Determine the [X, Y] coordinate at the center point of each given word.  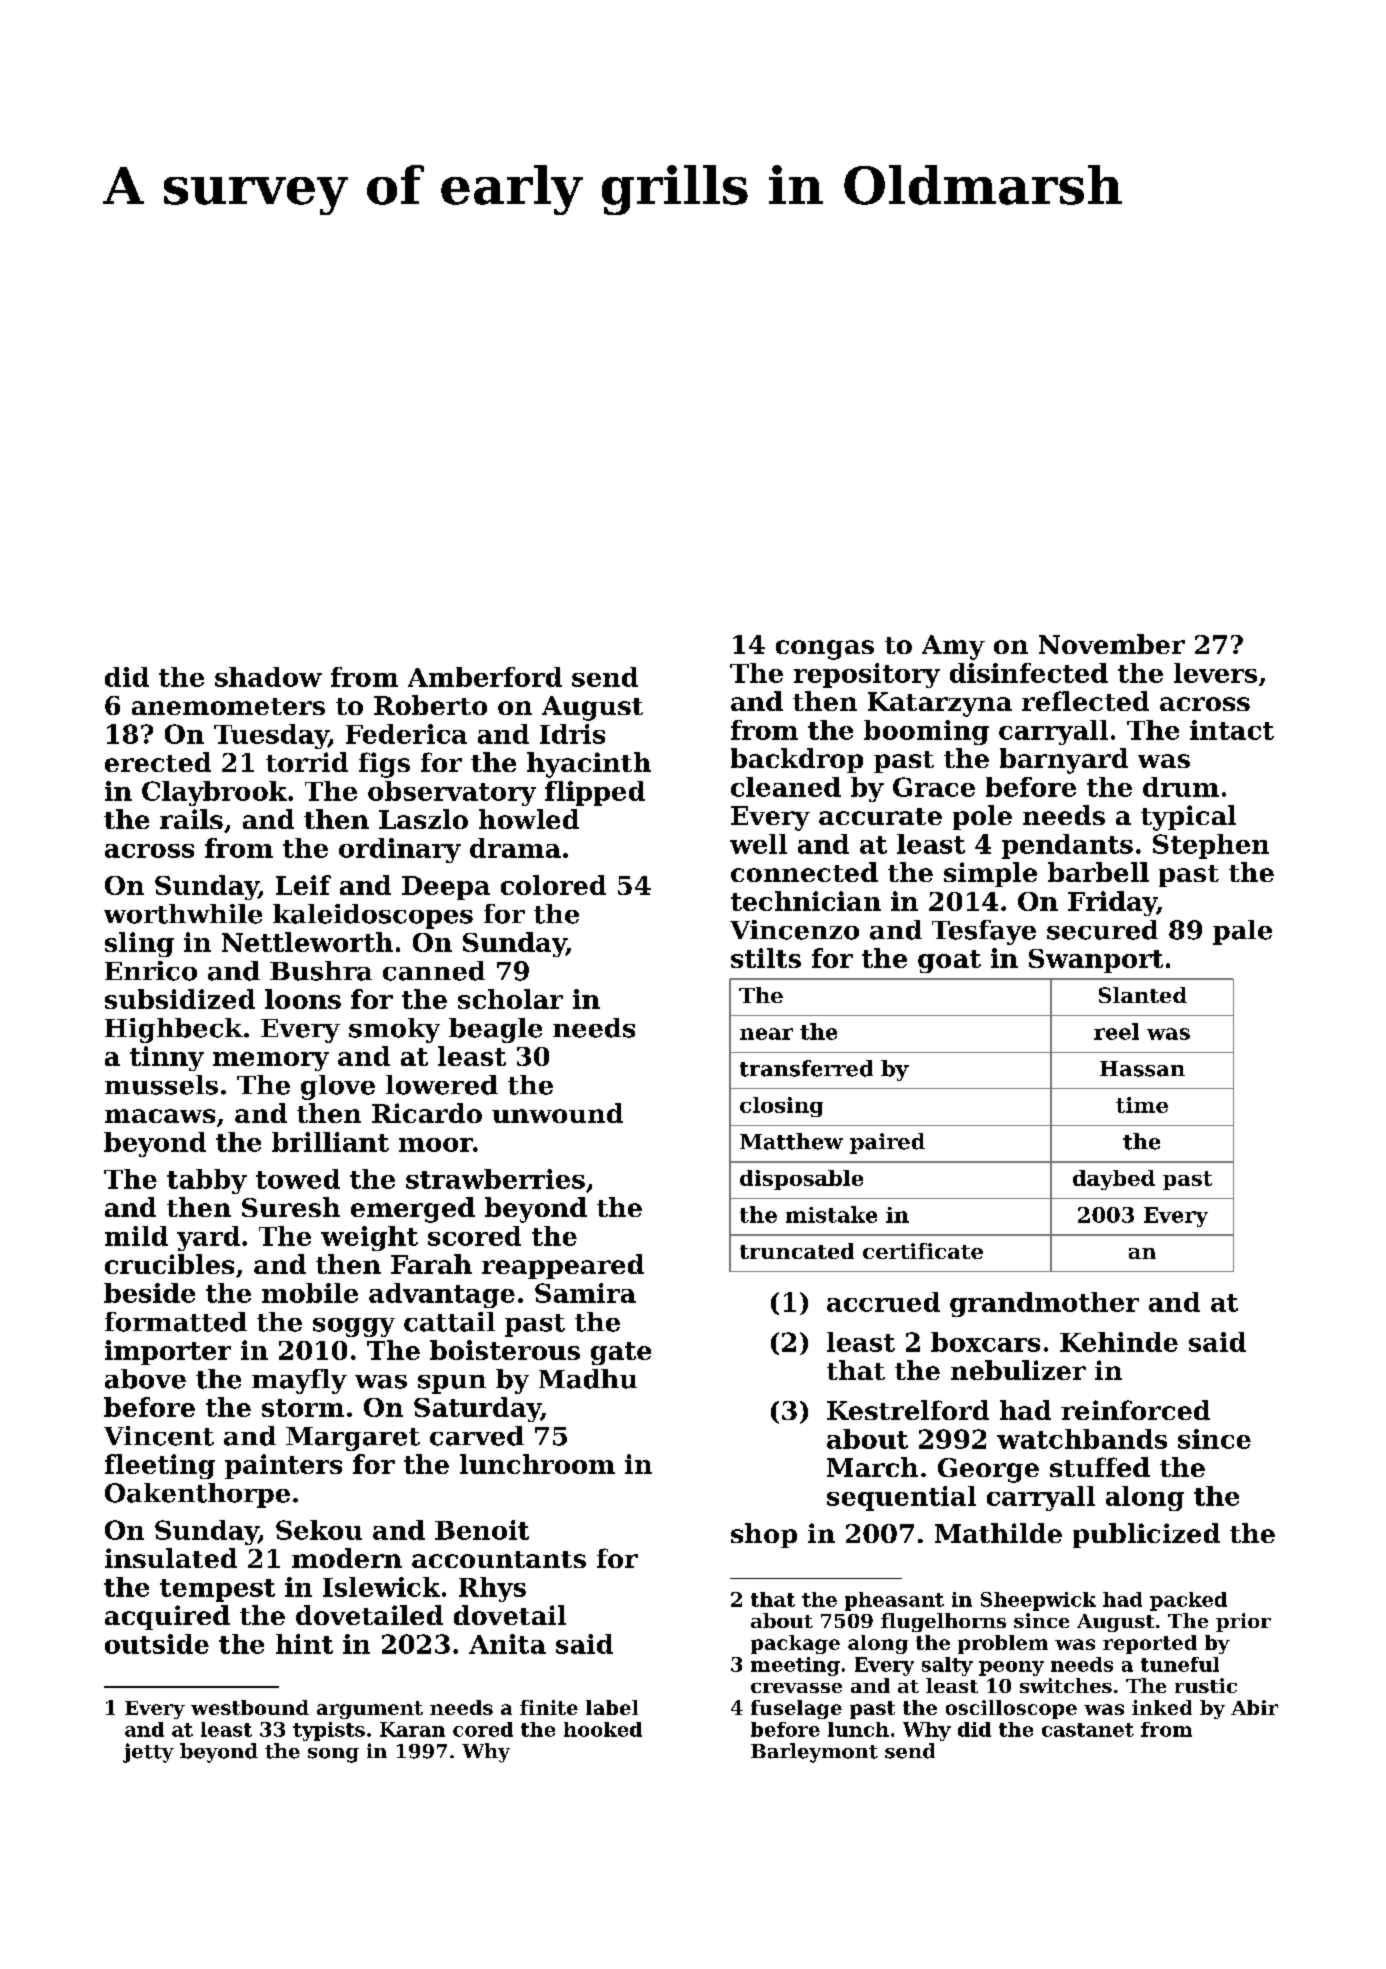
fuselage [796, 1709]
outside [157, 1644]
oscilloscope [1011, 1709]
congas [825, 650]
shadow [268, 677]
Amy [953, 647]
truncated [797, 1251]
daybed [1114, 1180]
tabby [207, 1181]
